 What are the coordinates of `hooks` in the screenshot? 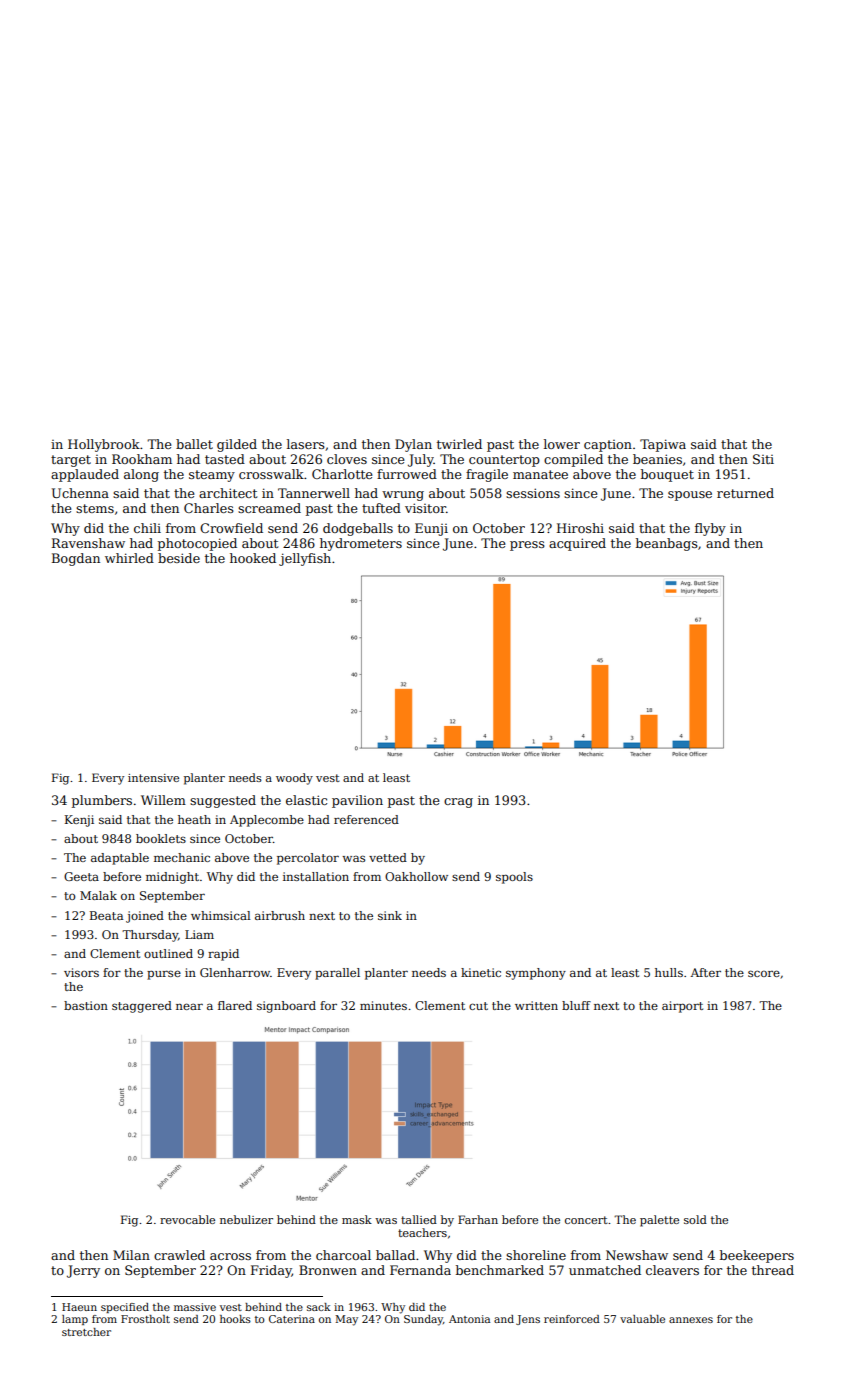 It's located at (235, 1319).
